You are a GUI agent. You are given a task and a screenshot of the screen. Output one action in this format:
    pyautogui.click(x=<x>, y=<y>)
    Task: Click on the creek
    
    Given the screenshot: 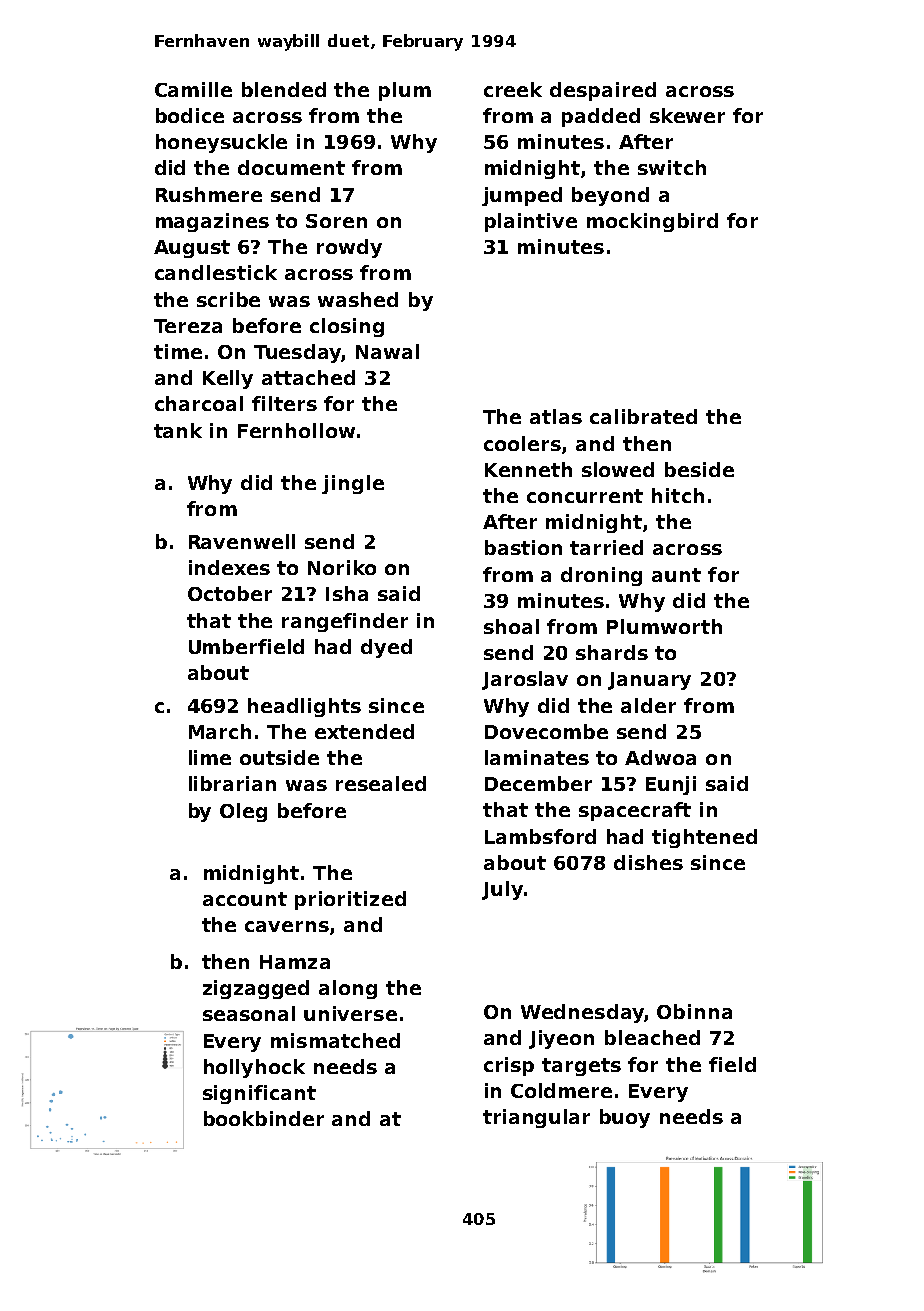 What is the action you would take?
    pyautogui.click(x=513, y=89)
